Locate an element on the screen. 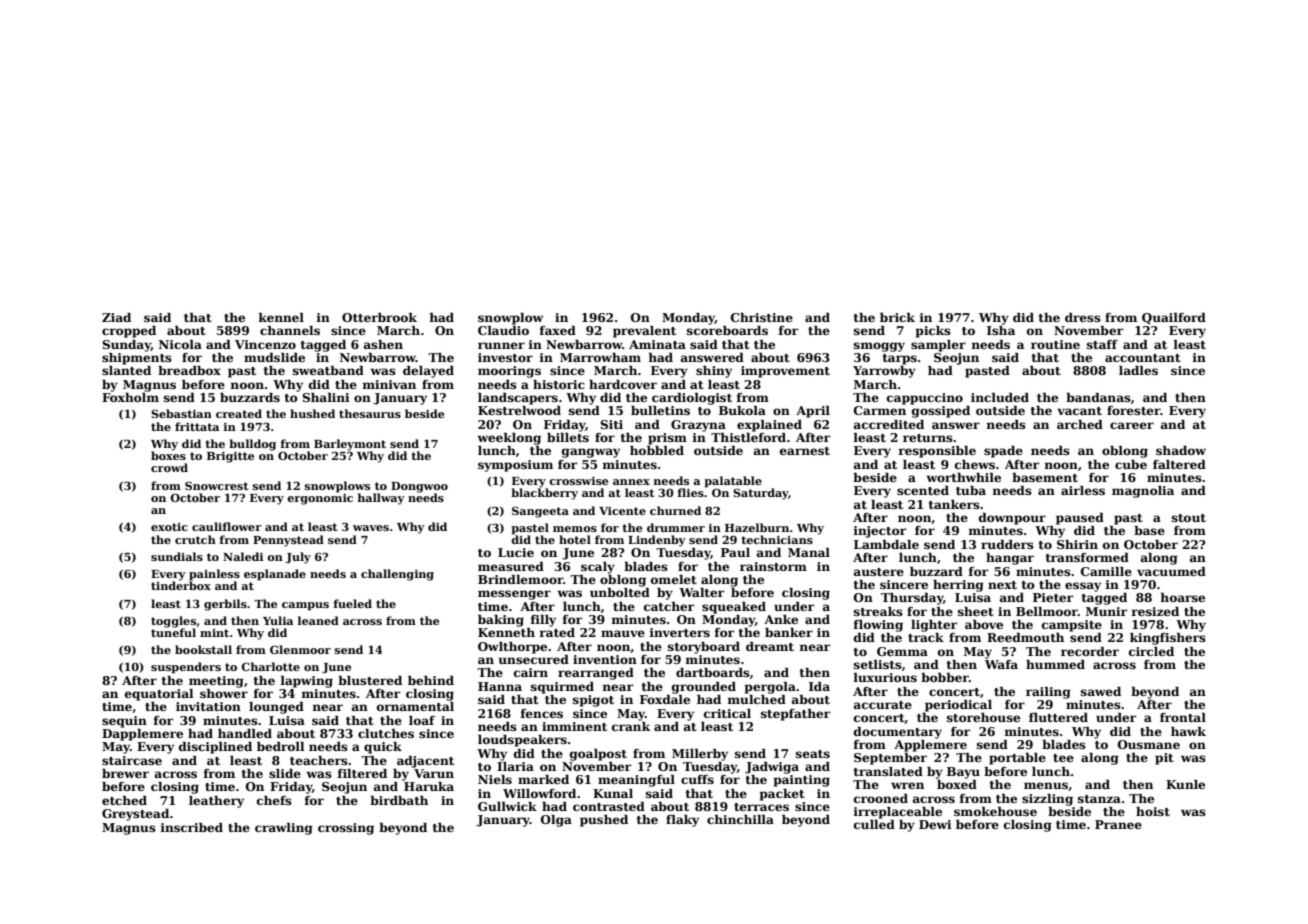 The width and height of the screenshot is (1308, 924). omelet is located at coordinates (674, 579).
